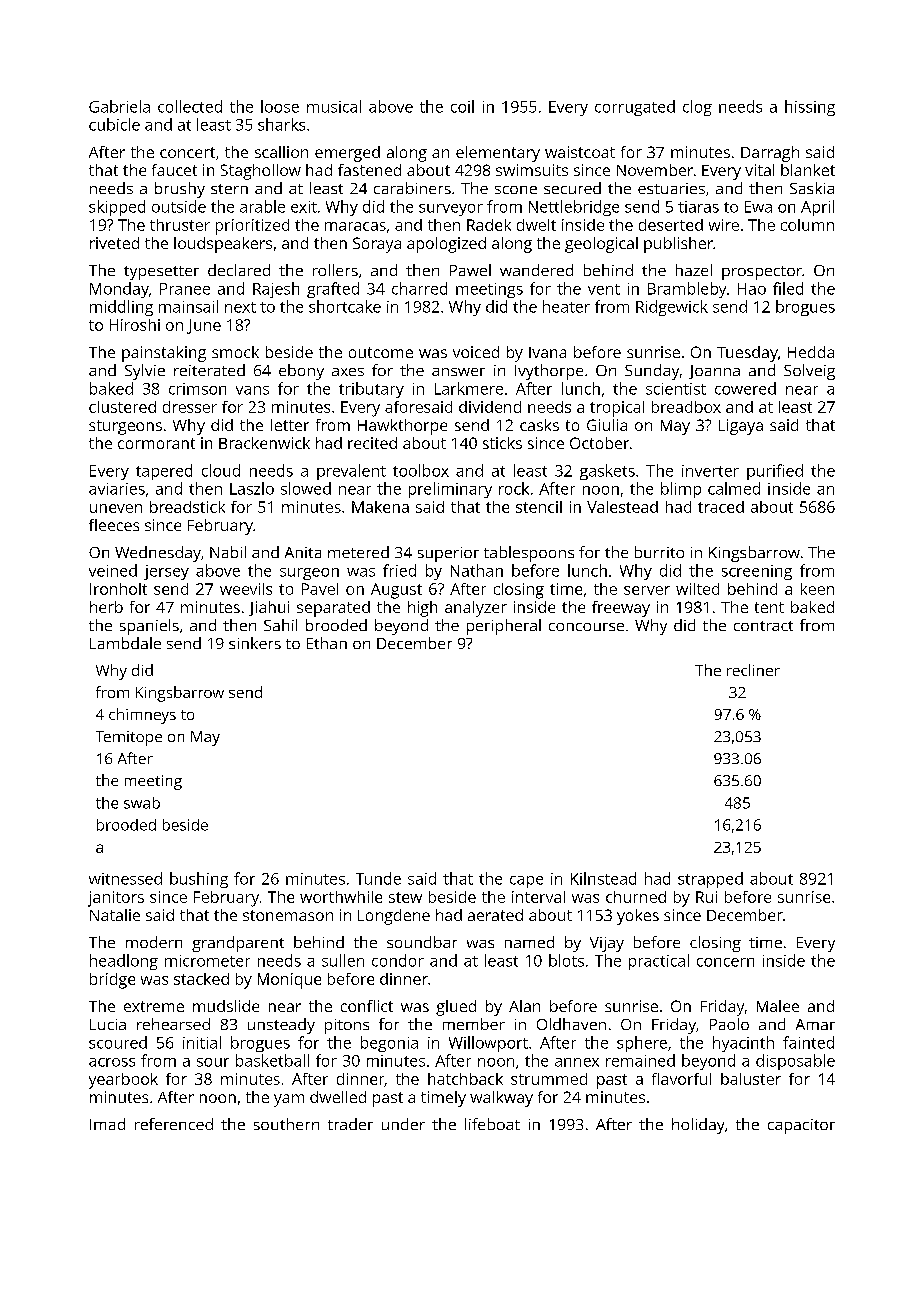 The height and width of the document is (1311, 924). Describe the element at coordinates (419, 288) in the document. I see `charred` at that location.
